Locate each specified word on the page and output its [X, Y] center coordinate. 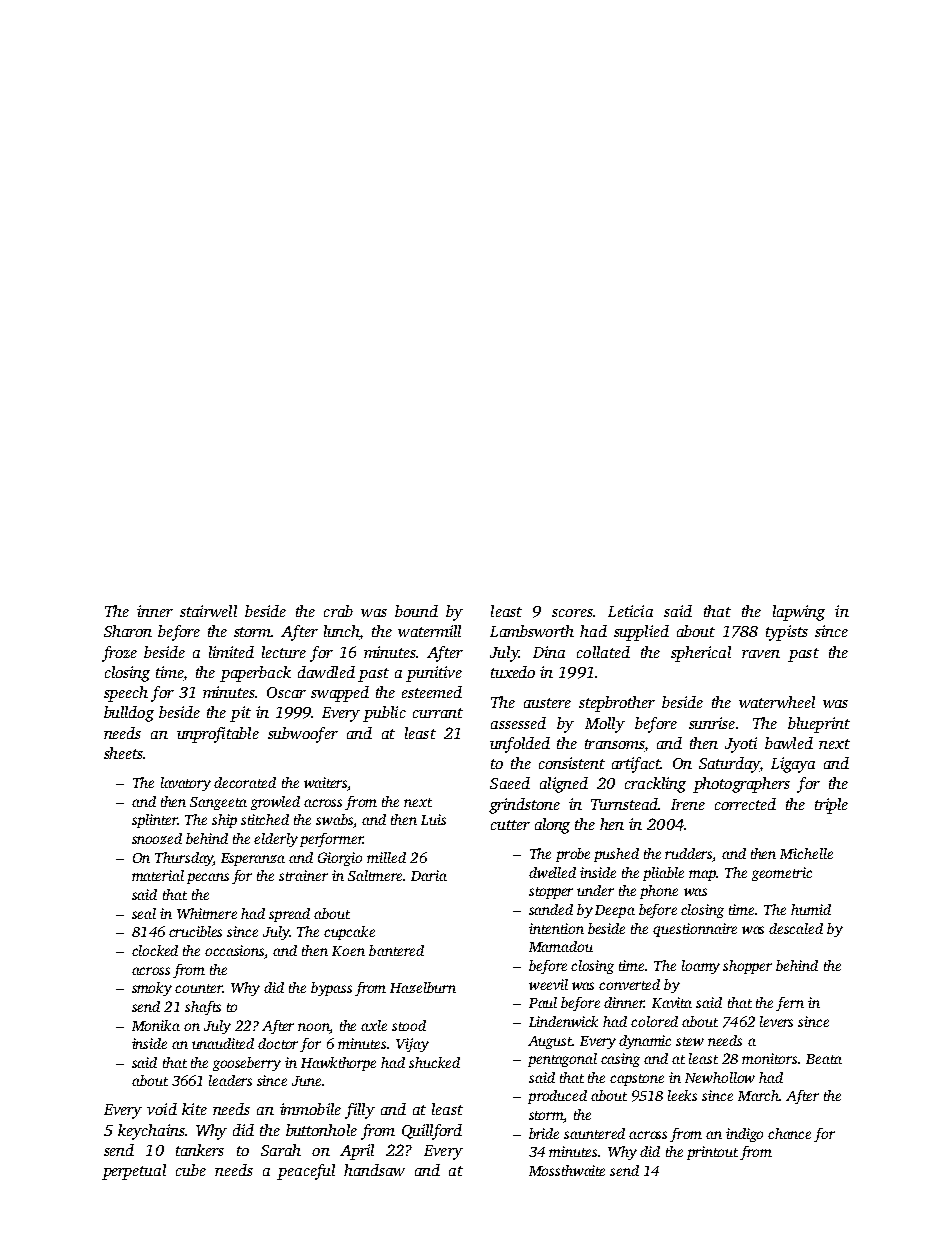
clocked [155, 950]
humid [811, 909]
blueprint [819, 725]
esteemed [432, 692]
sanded [551, 909]
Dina [549, 652]
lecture [284, 652]
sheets [123, 753]
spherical [701, 654]
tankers [200, 1150]
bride [544, 1133]
